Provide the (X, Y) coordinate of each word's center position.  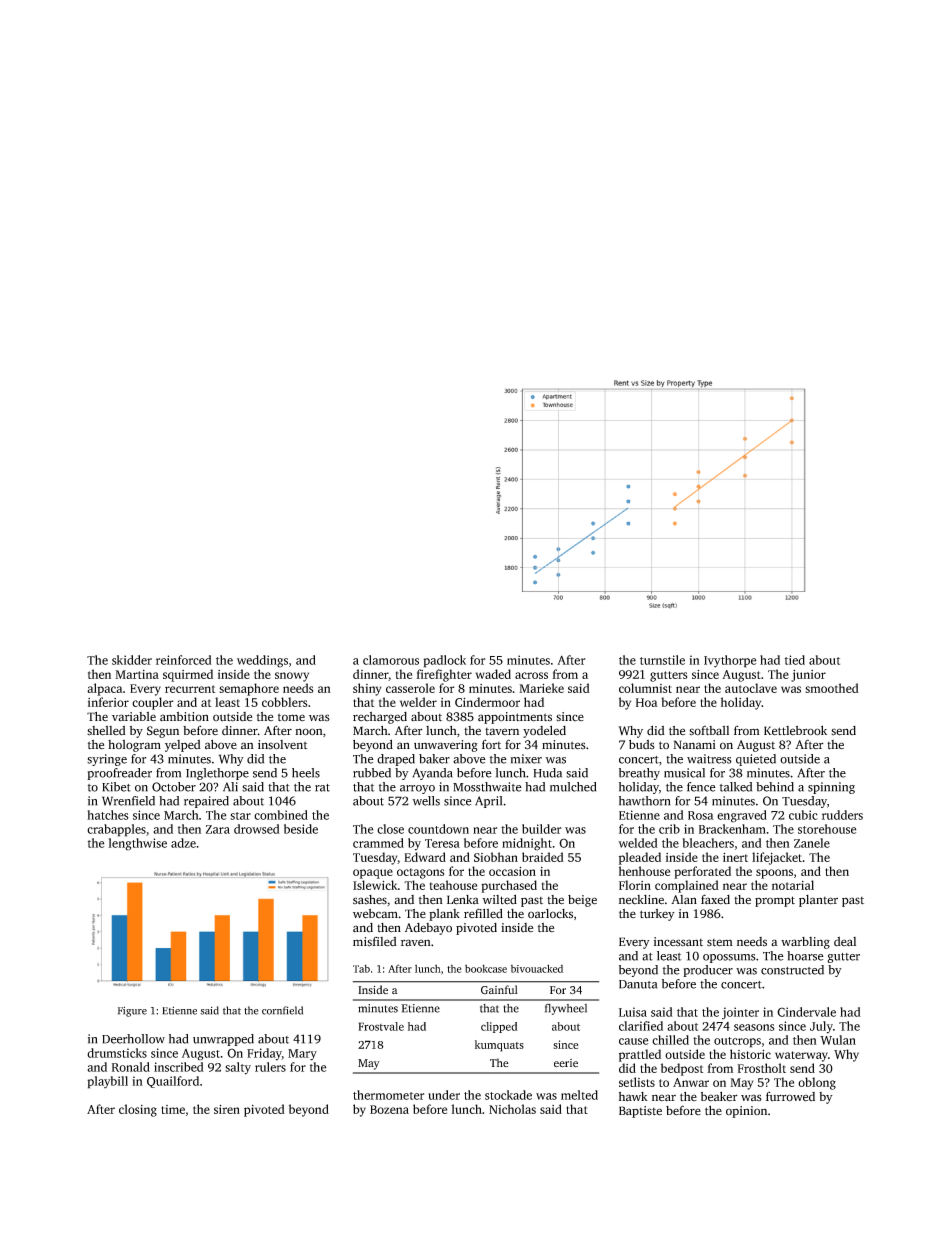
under (444, 1095)
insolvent (283, 745)
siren (227, 1109)
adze (183, 843)
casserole (410, 688)
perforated (702, 872)
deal (845, 942)
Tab (361, 968)
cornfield (282, 1010)
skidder (132, 660)
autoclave (751, 688)
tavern (502, 732)
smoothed (832, 688)
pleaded (640, 858)
